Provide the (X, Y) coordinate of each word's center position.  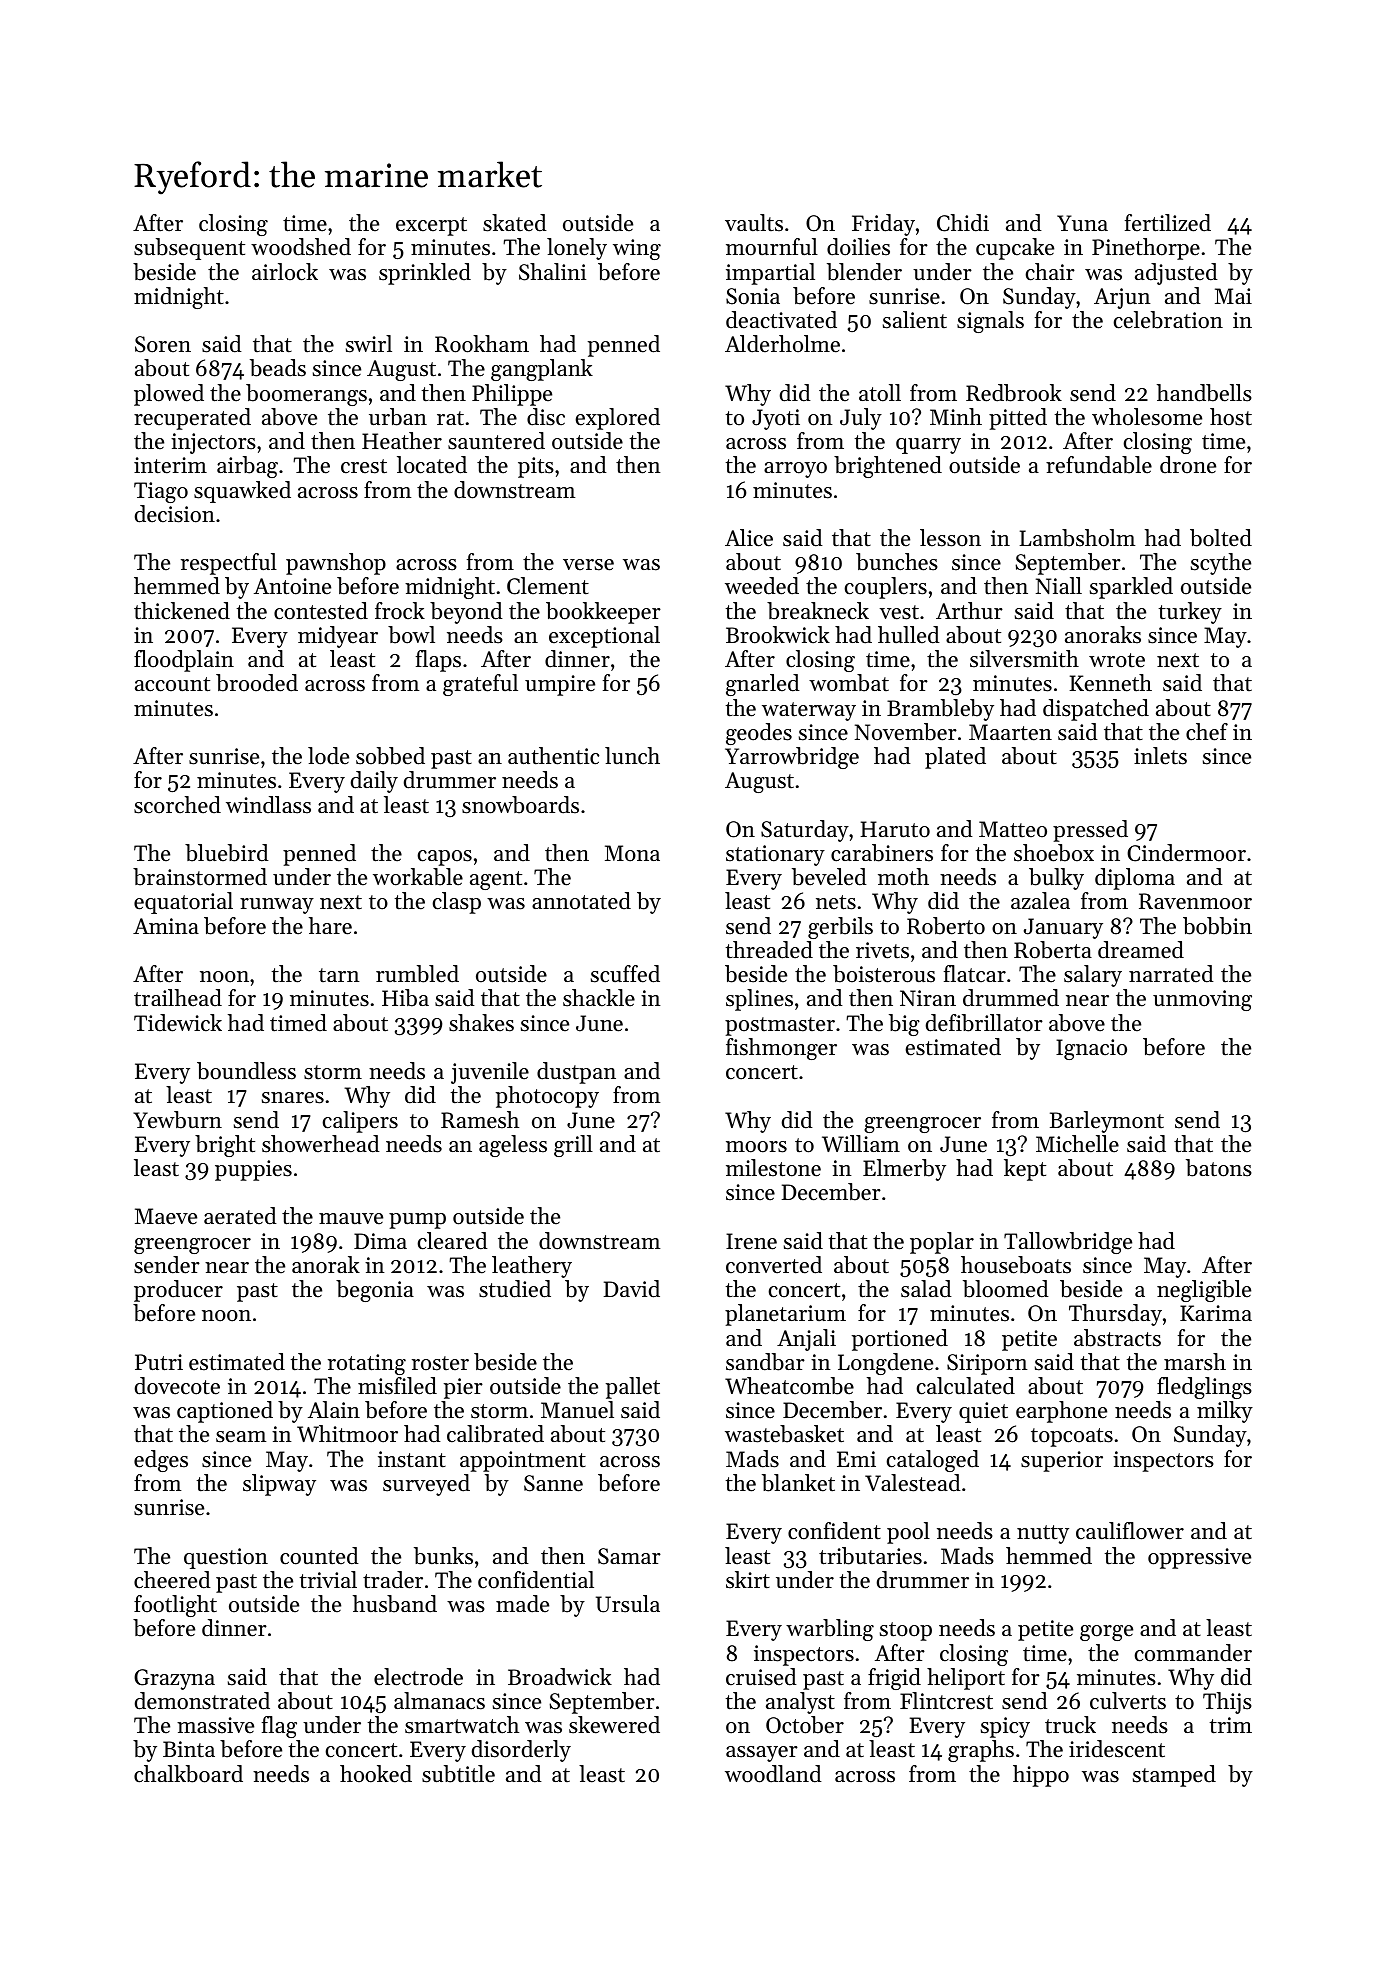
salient (915, 320)
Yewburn (177, 1120)
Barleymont (1107, 1122)
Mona (632, 853)
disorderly (521, 1751)
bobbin (1217, 926)
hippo (1041, 1776)
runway (277, 906)
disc (546, 417)
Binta (189, 1749)
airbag (247, 467)
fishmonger (781, 1049)
